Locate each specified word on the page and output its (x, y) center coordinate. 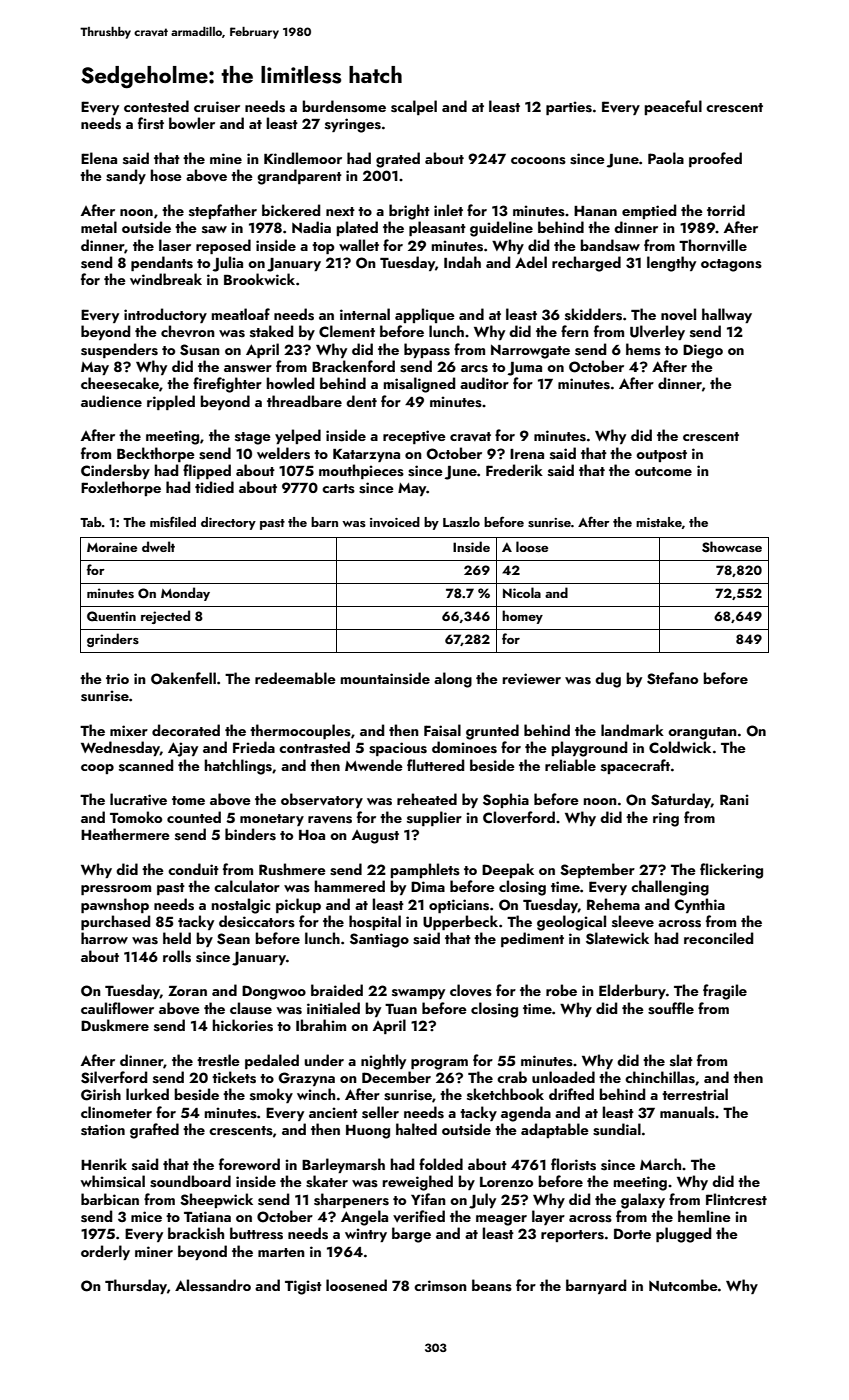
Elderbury (632, 991)
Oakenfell (183, 678)
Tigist (303, 1287)
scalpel (414, 107)
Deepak (508, 870)
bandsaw (610, 245)
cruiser (217, 107)
